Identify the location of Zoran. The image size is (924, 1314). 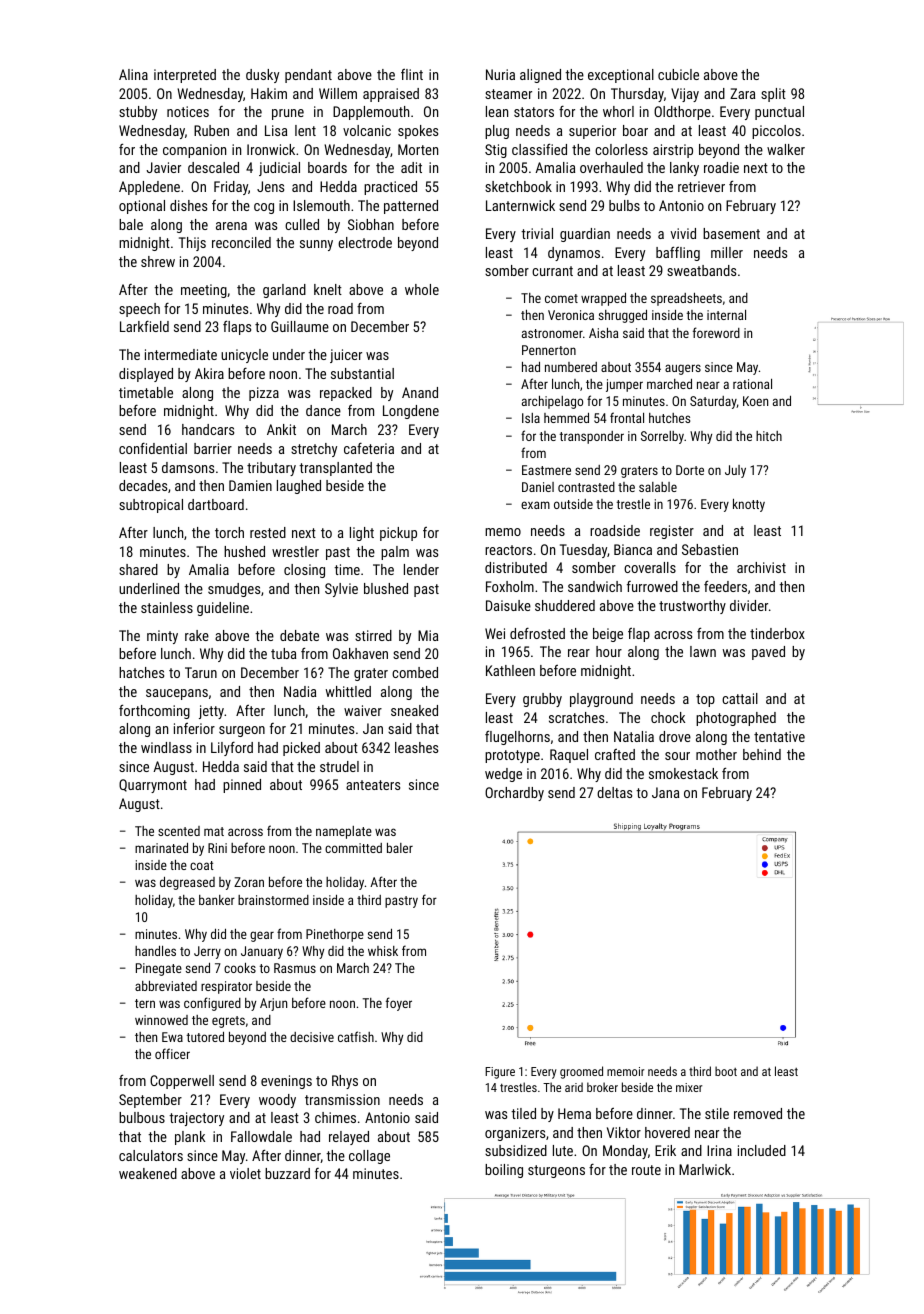
(249, 882).
